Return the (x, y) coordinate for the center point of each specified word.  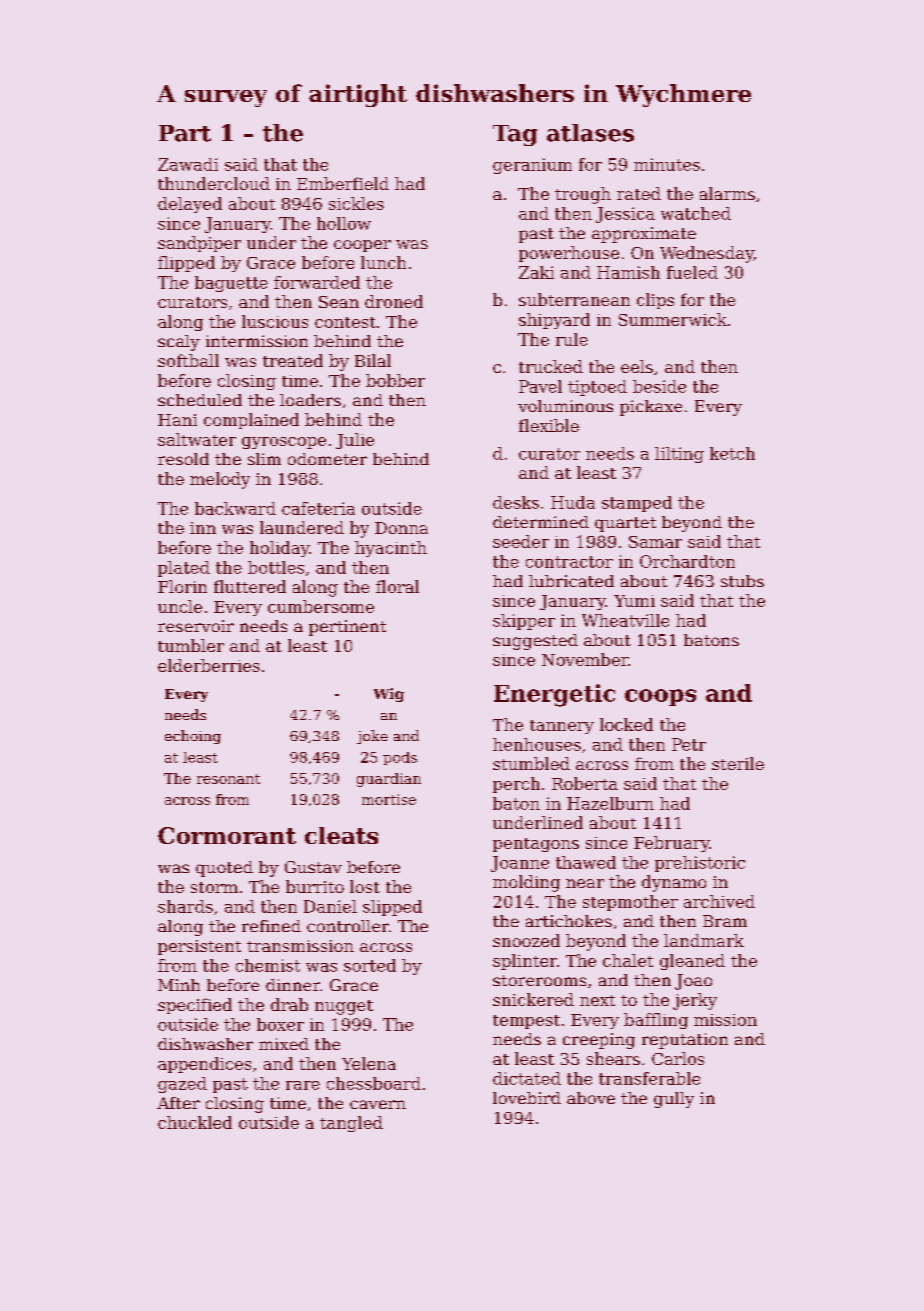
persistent (199, 947)
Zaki (536, 272)
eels (637, 366)
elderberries (209, 665)
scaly (179, 343)
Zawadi (188, 164)
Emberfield (343, 183)
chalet (628, 960)
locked (626, 724)
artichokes (569, 921)
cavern (378, 1104)
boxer (280, 1024)
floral (397, 586)
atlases (590, 133)
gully (674, 1100)
